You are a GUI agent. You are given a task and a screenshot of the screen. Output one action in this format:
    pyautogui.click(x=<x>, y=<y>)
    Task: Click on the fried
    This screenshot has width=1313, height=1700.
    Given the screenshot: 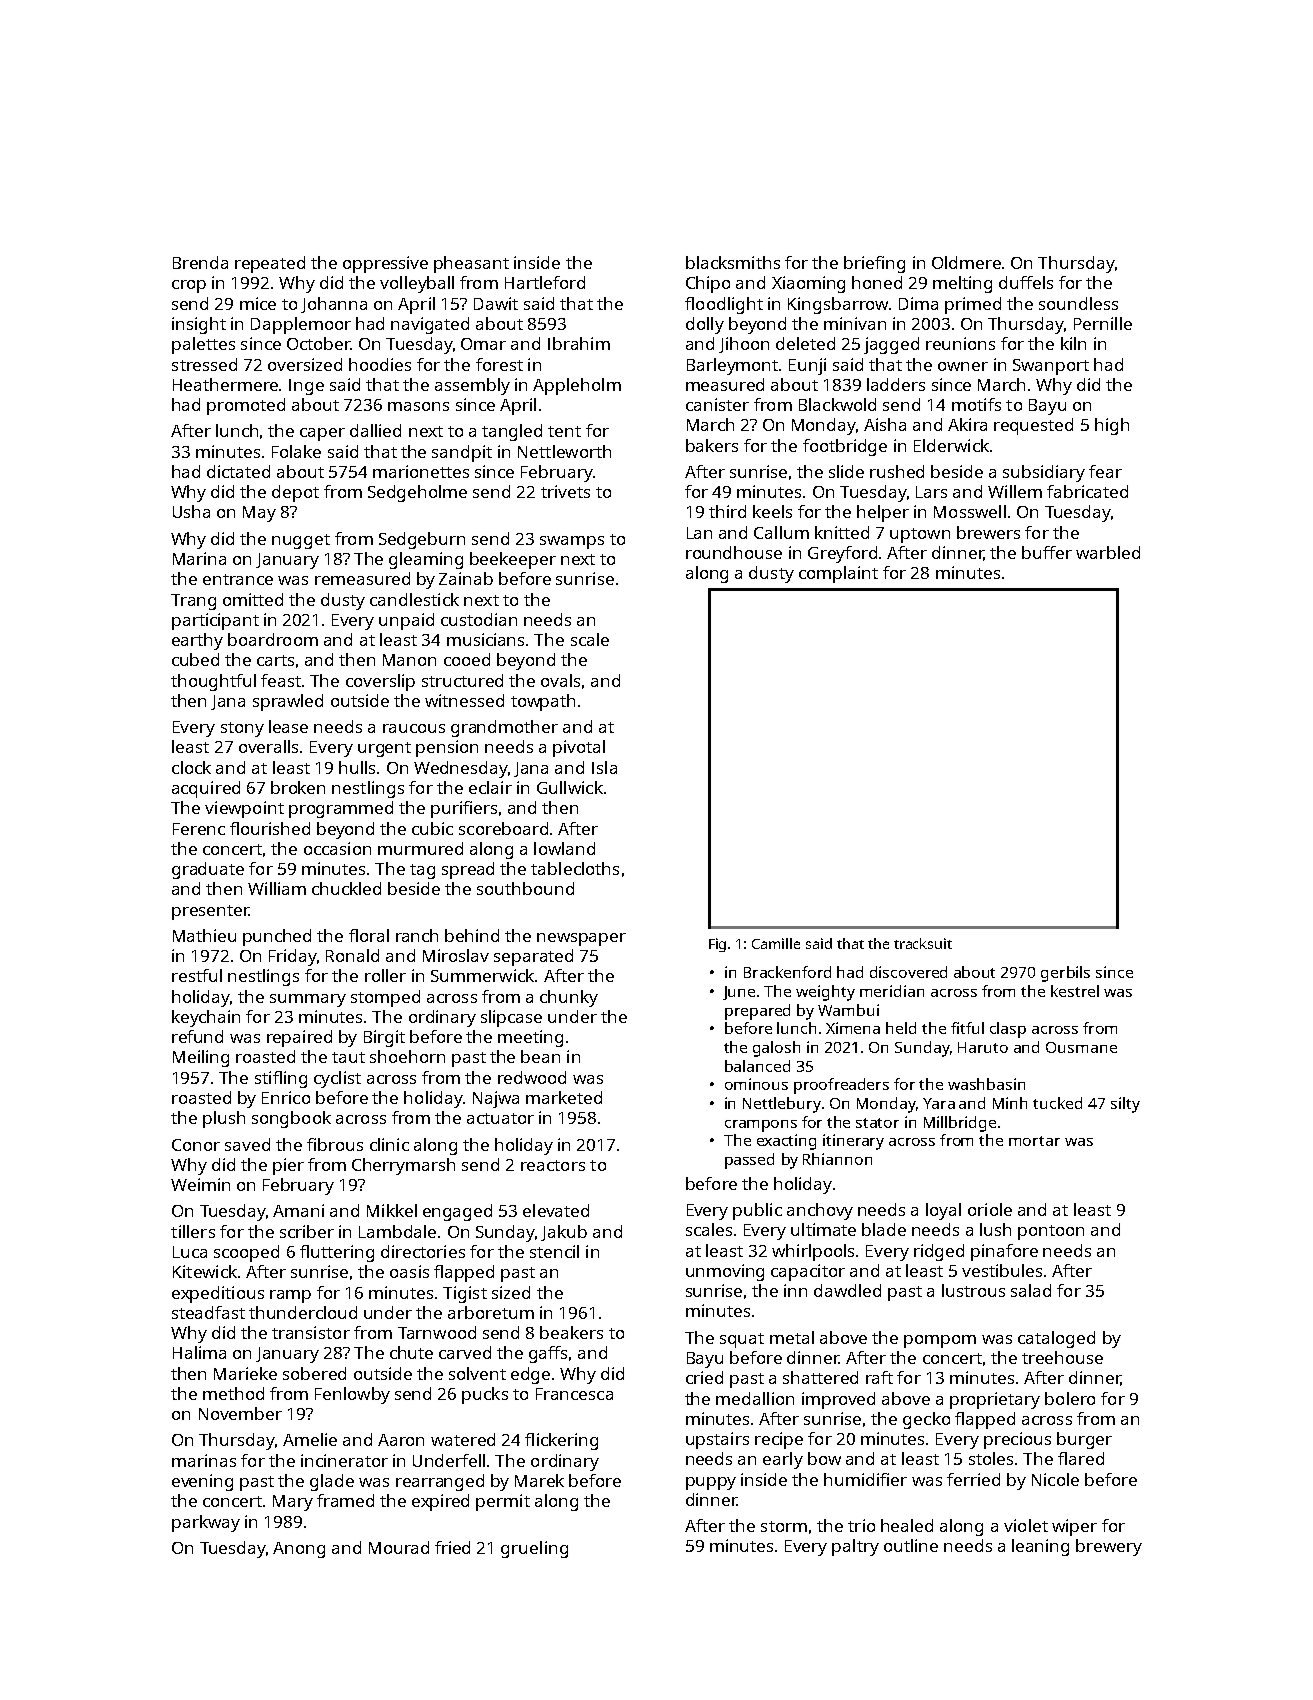 What is the action you would take?
    pyautogui.click(x=452, y=1547)
